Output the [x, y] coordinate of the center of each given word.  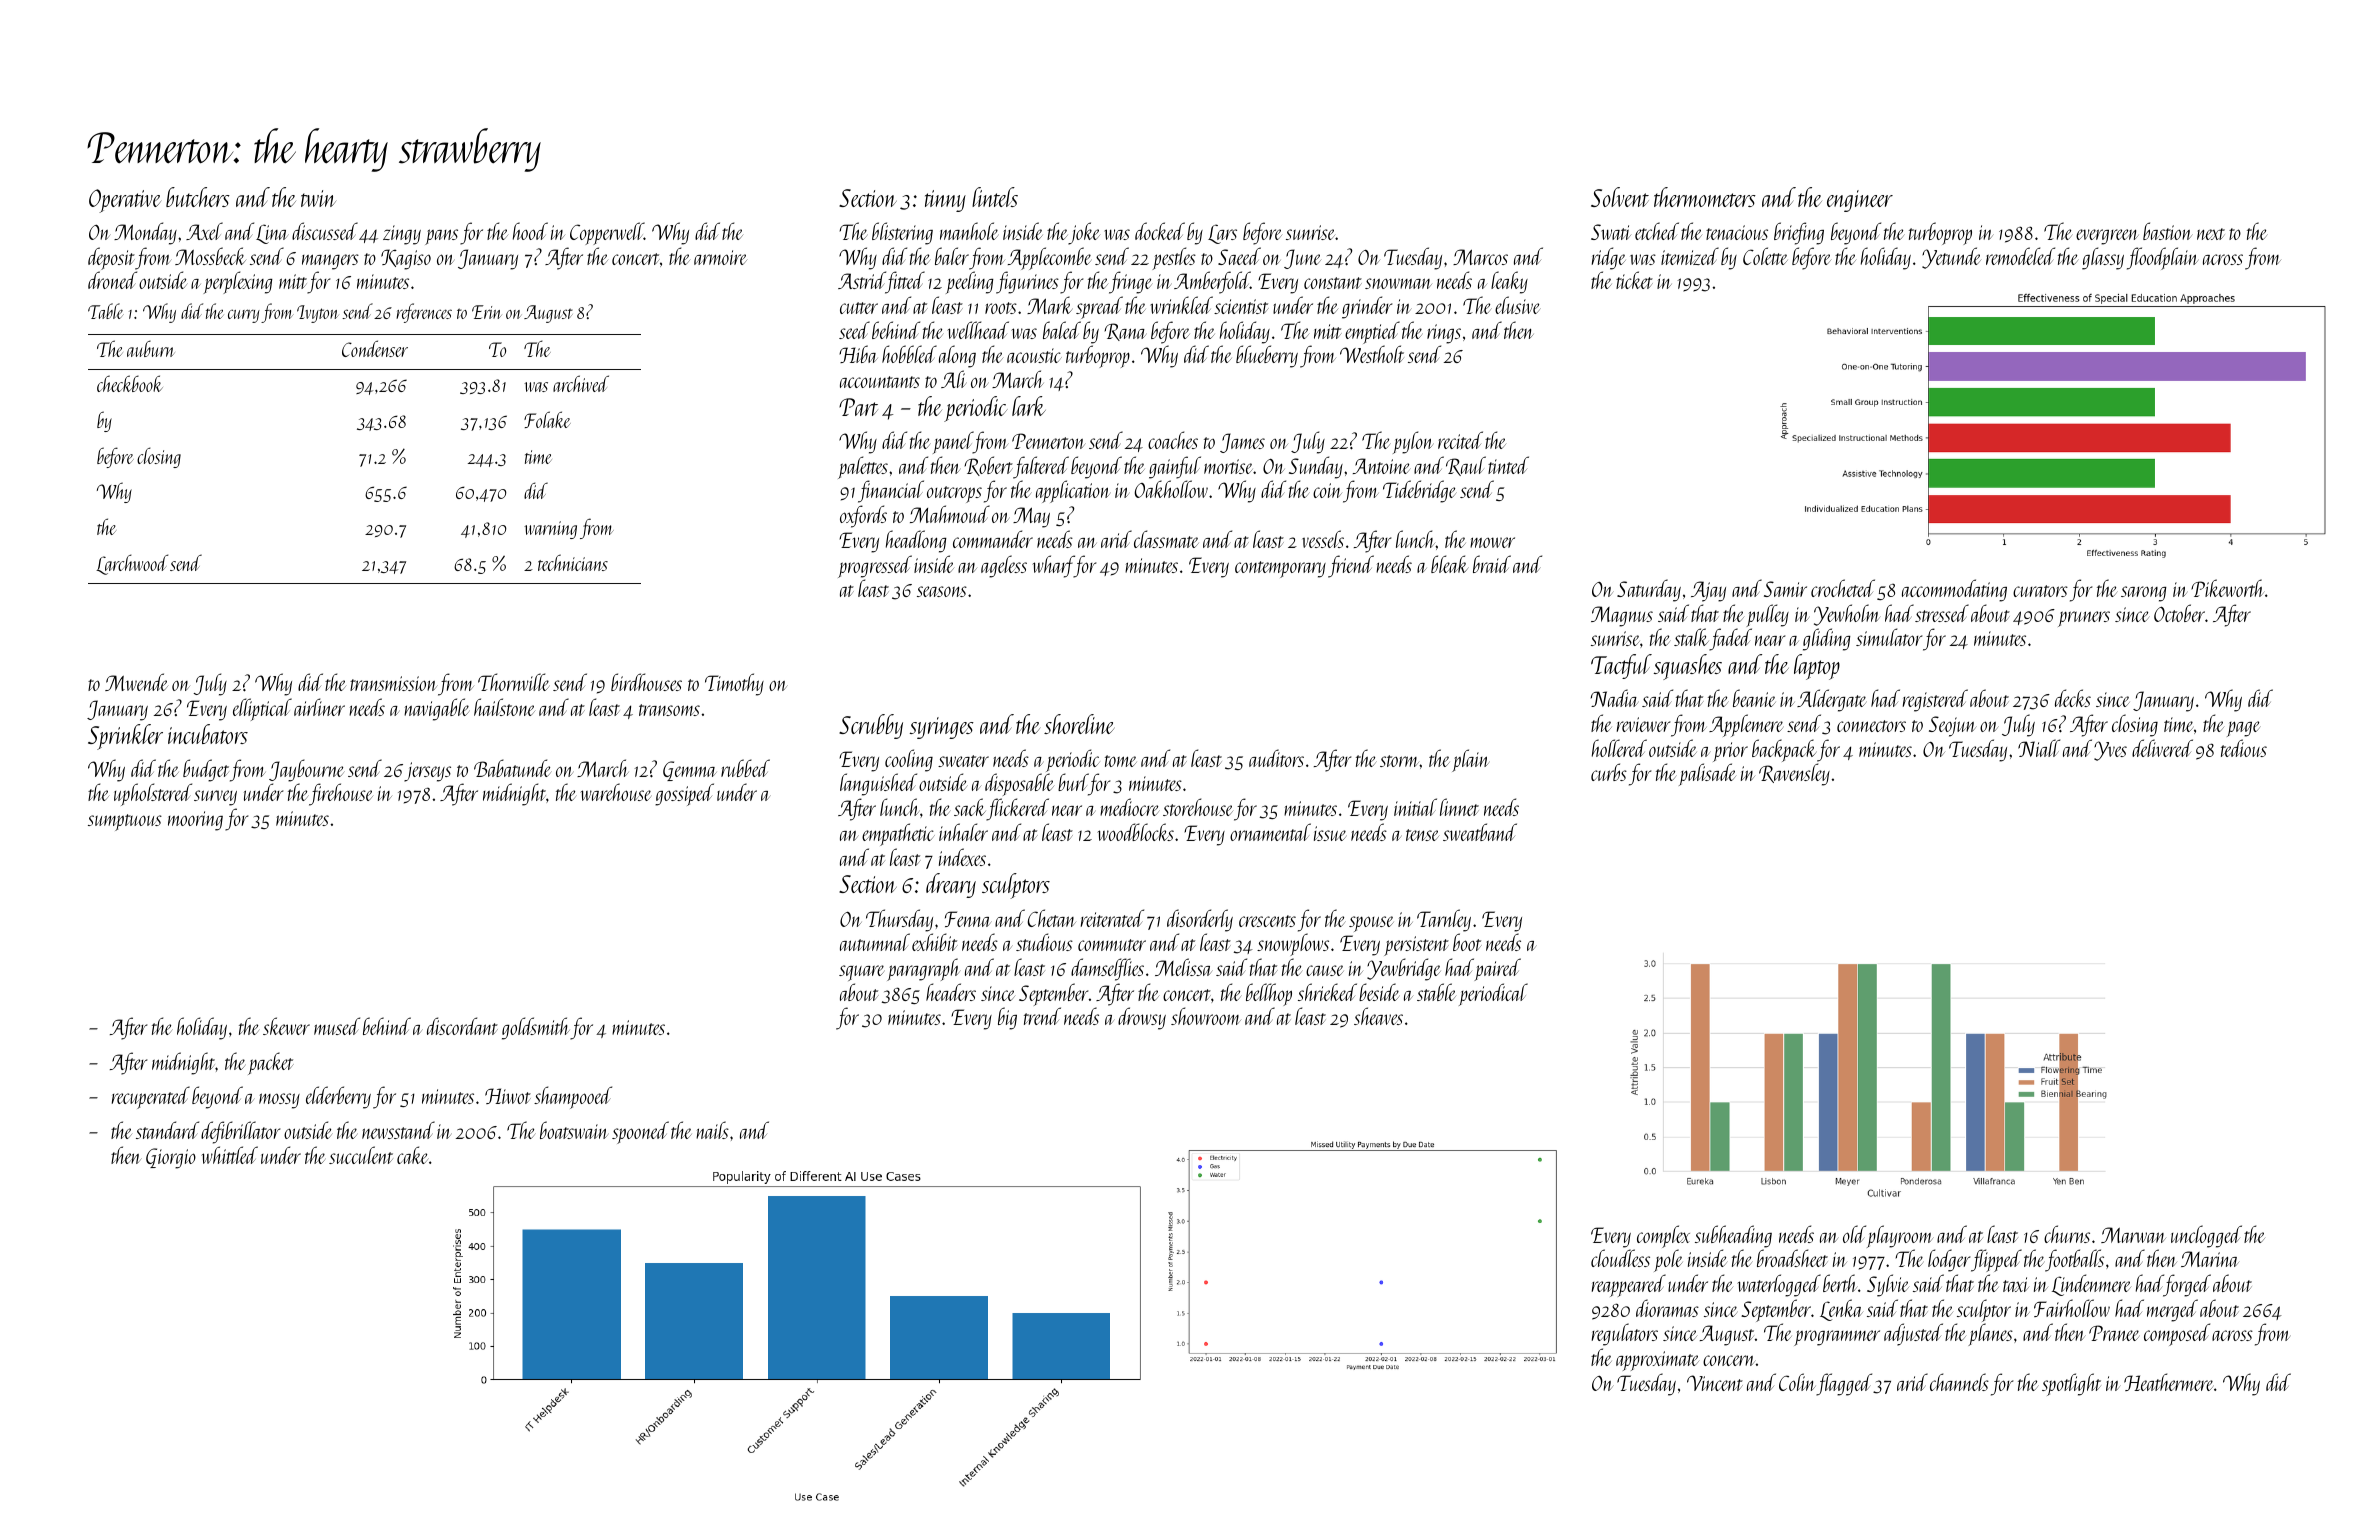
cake [412, 1155]
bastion [2167, 231]
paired [1497, 969]
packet [271, 1063]
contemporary [1280, 569]
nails [712, 1130]
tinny [945, 201]
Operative [125, 201]
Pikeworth [2227, 588]
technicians [573, 562]
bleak [1450, 564]
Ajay [1708, 591]
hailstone [504, 707]
